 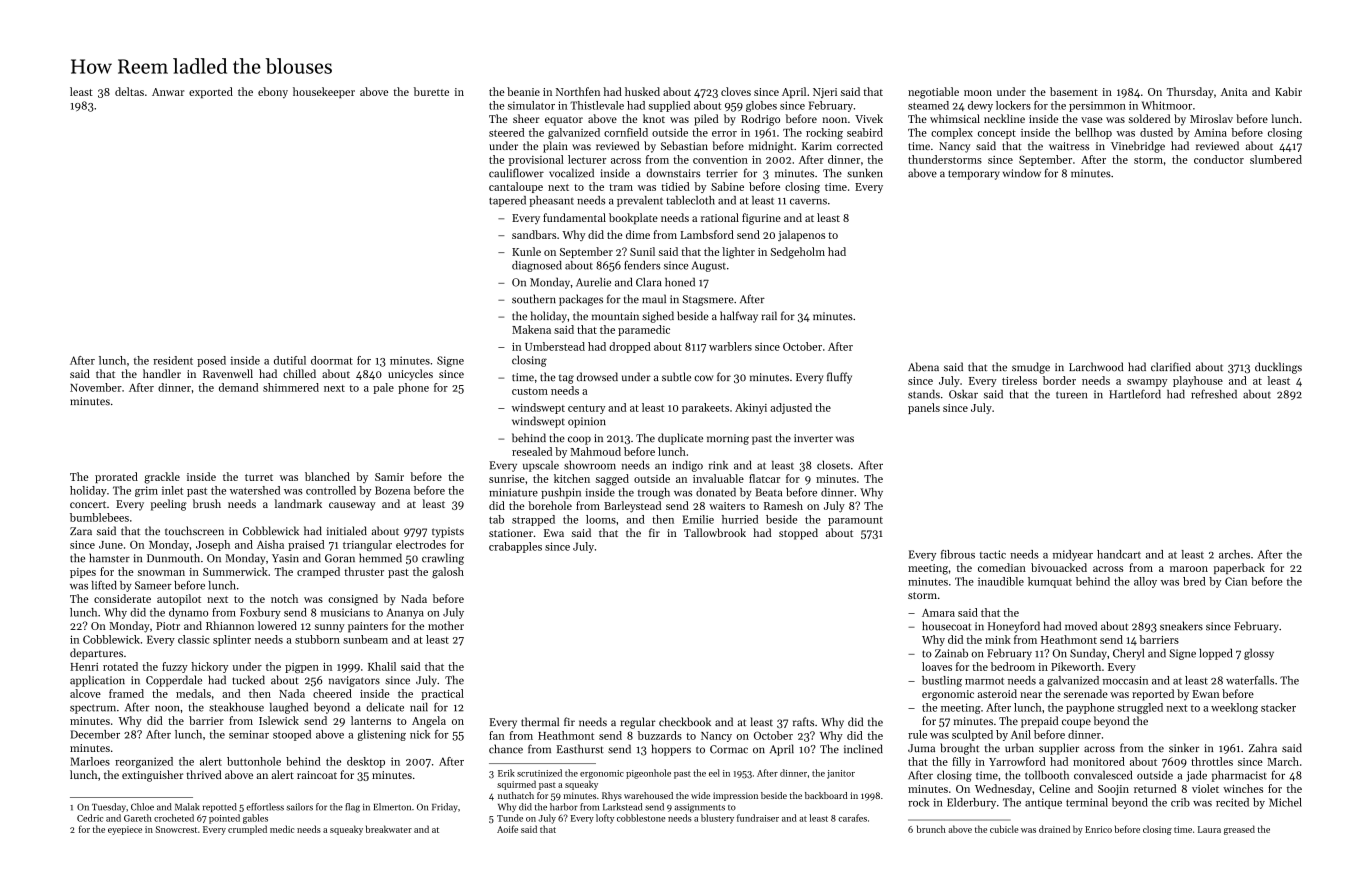 I want to click on packages, so click(x=581, y=300).
